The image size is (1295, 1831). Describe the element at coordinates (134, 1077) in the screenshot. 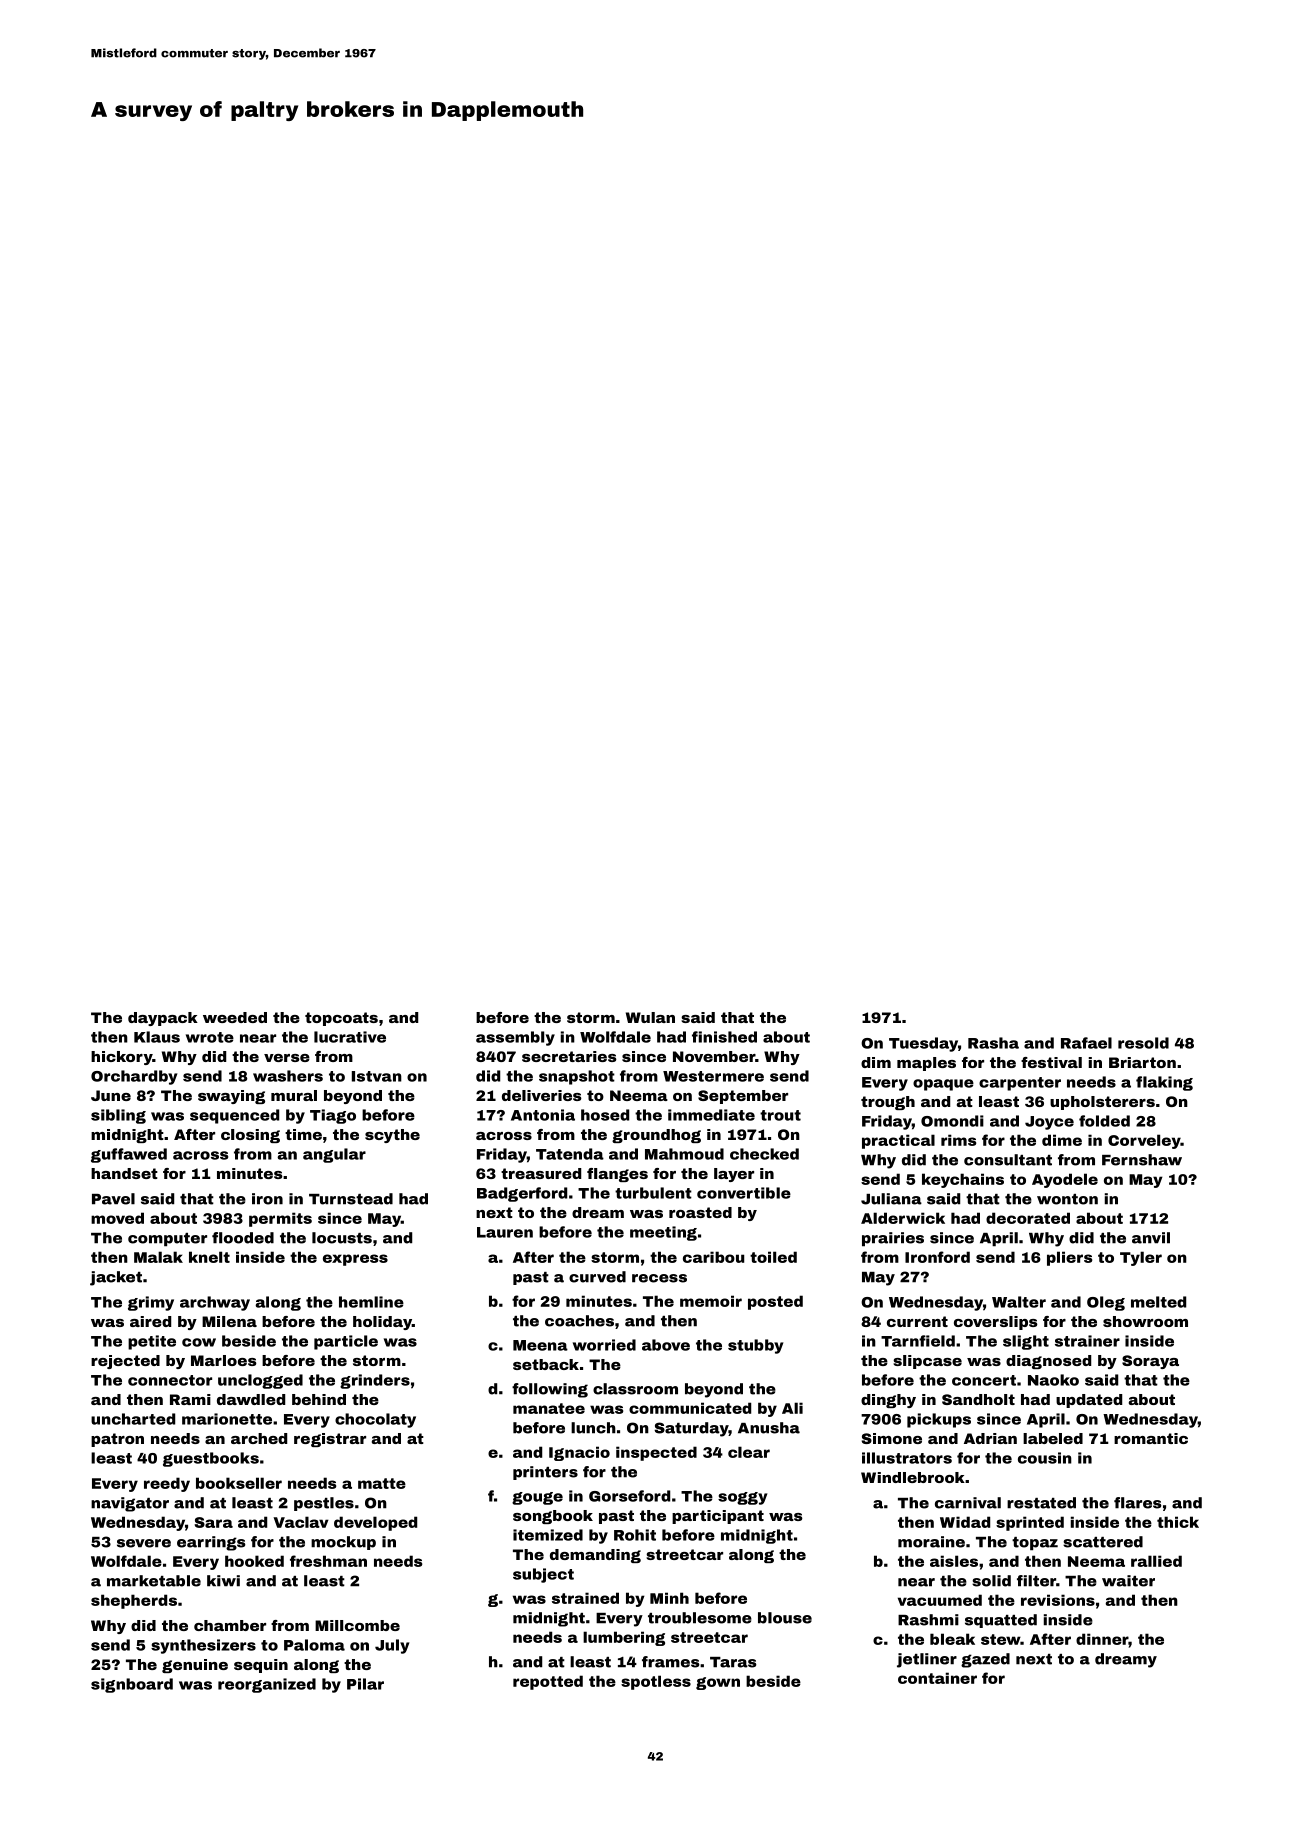

I see `Orchardby` at that location.
